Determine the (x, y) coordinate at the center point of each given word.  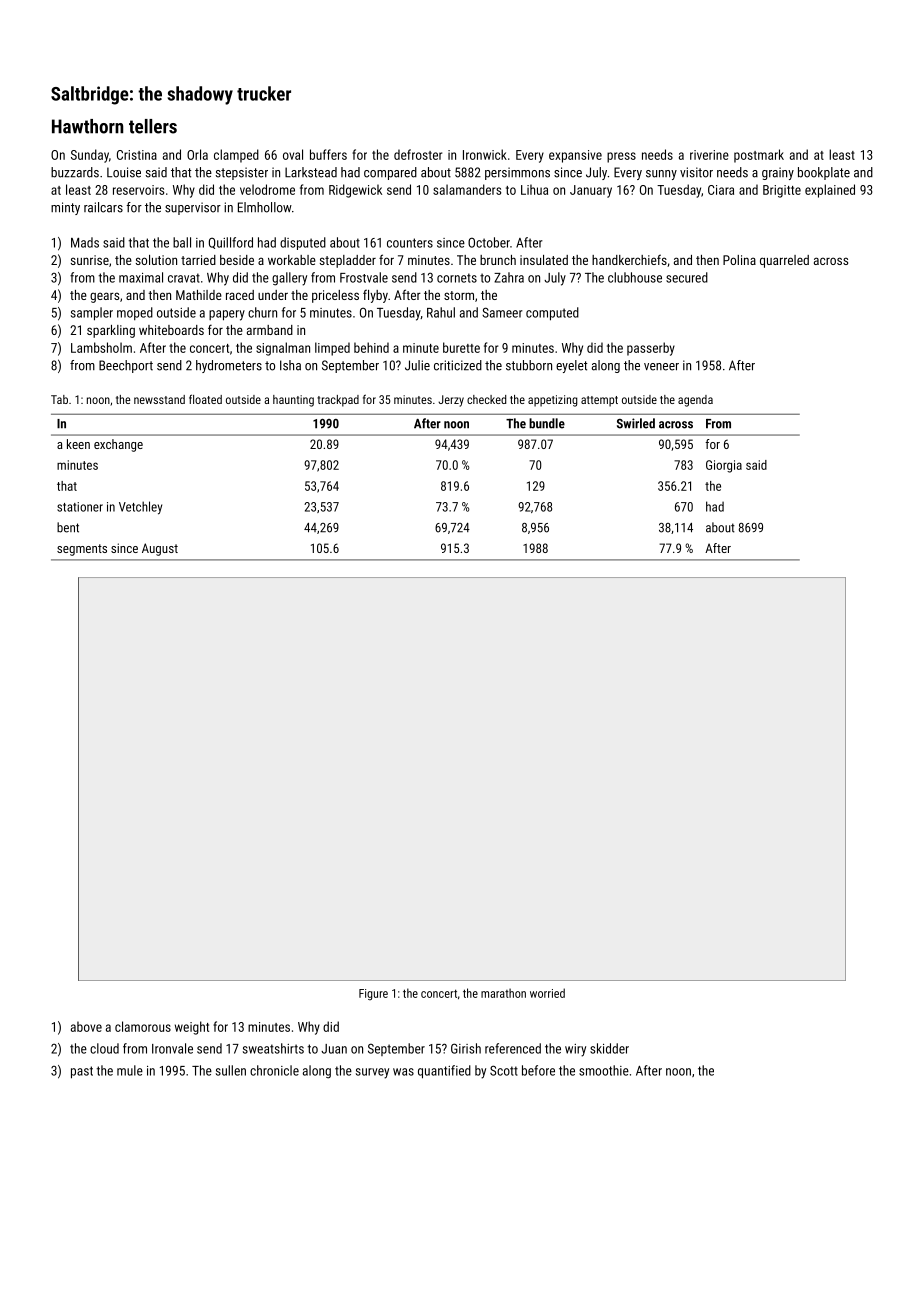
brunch (498, 260)
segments (82, 550)
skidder (609, 1048)
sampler (92, 314)
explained (830, 191)
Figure (373, 994)
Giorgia (724, 466)
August (160, 549)
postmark (759, 156)
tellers (153, 126)
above (86, 1026)
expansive (575, 156)
